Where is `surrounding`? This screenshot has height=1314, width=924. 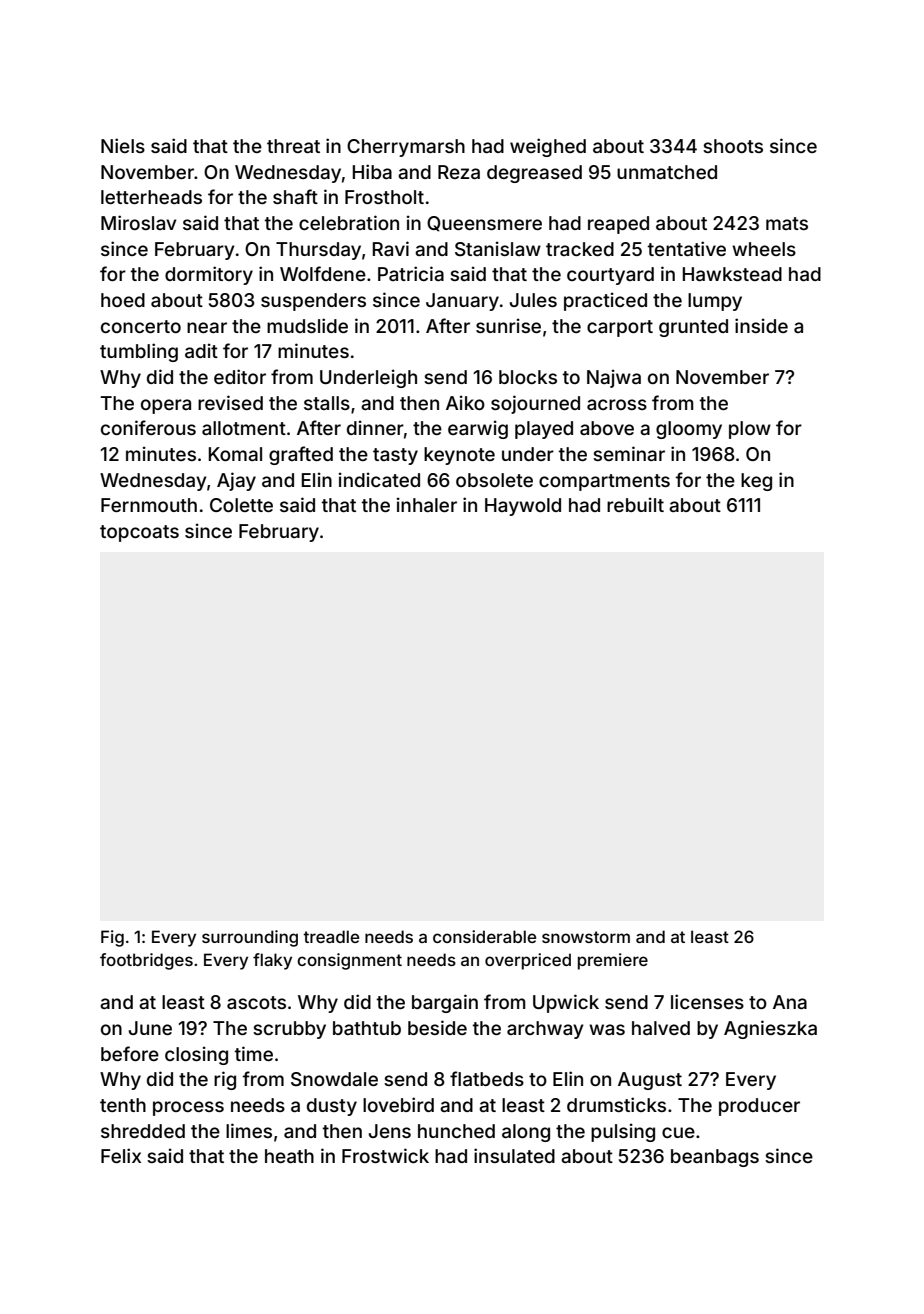
surrounding is located at coordinates (250, 938).
